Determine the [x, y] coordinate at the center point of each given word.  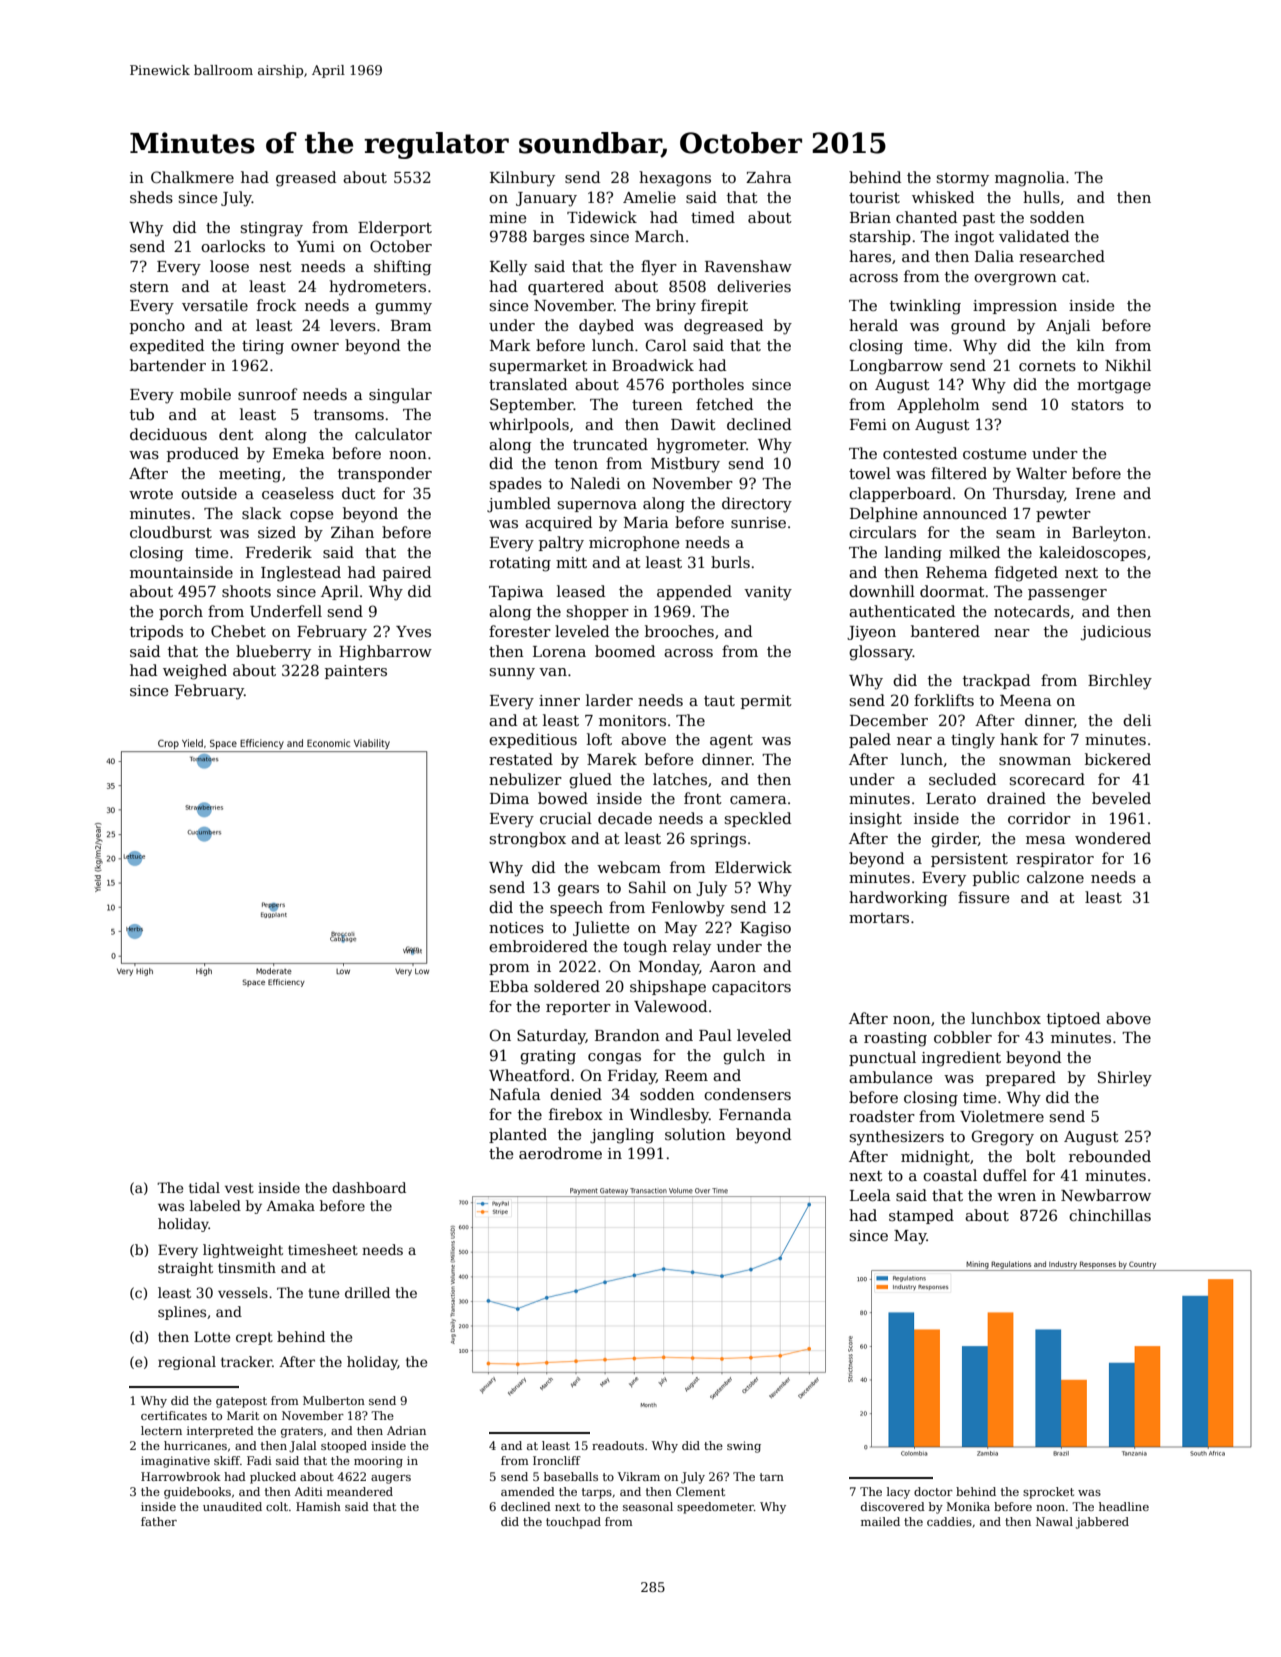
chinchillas [1110, 1215]
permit [766, 702]
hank [1019, 739]
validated [1034, 236]
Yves [413, 631]
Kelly [508, 268]
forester [520, 631]
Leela [870, 1195]
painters [356, 672]
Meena [1026, 700]
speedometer [715, 1508]
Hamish [318, 1506]
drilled [367, 1292]
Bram [411, 325]
